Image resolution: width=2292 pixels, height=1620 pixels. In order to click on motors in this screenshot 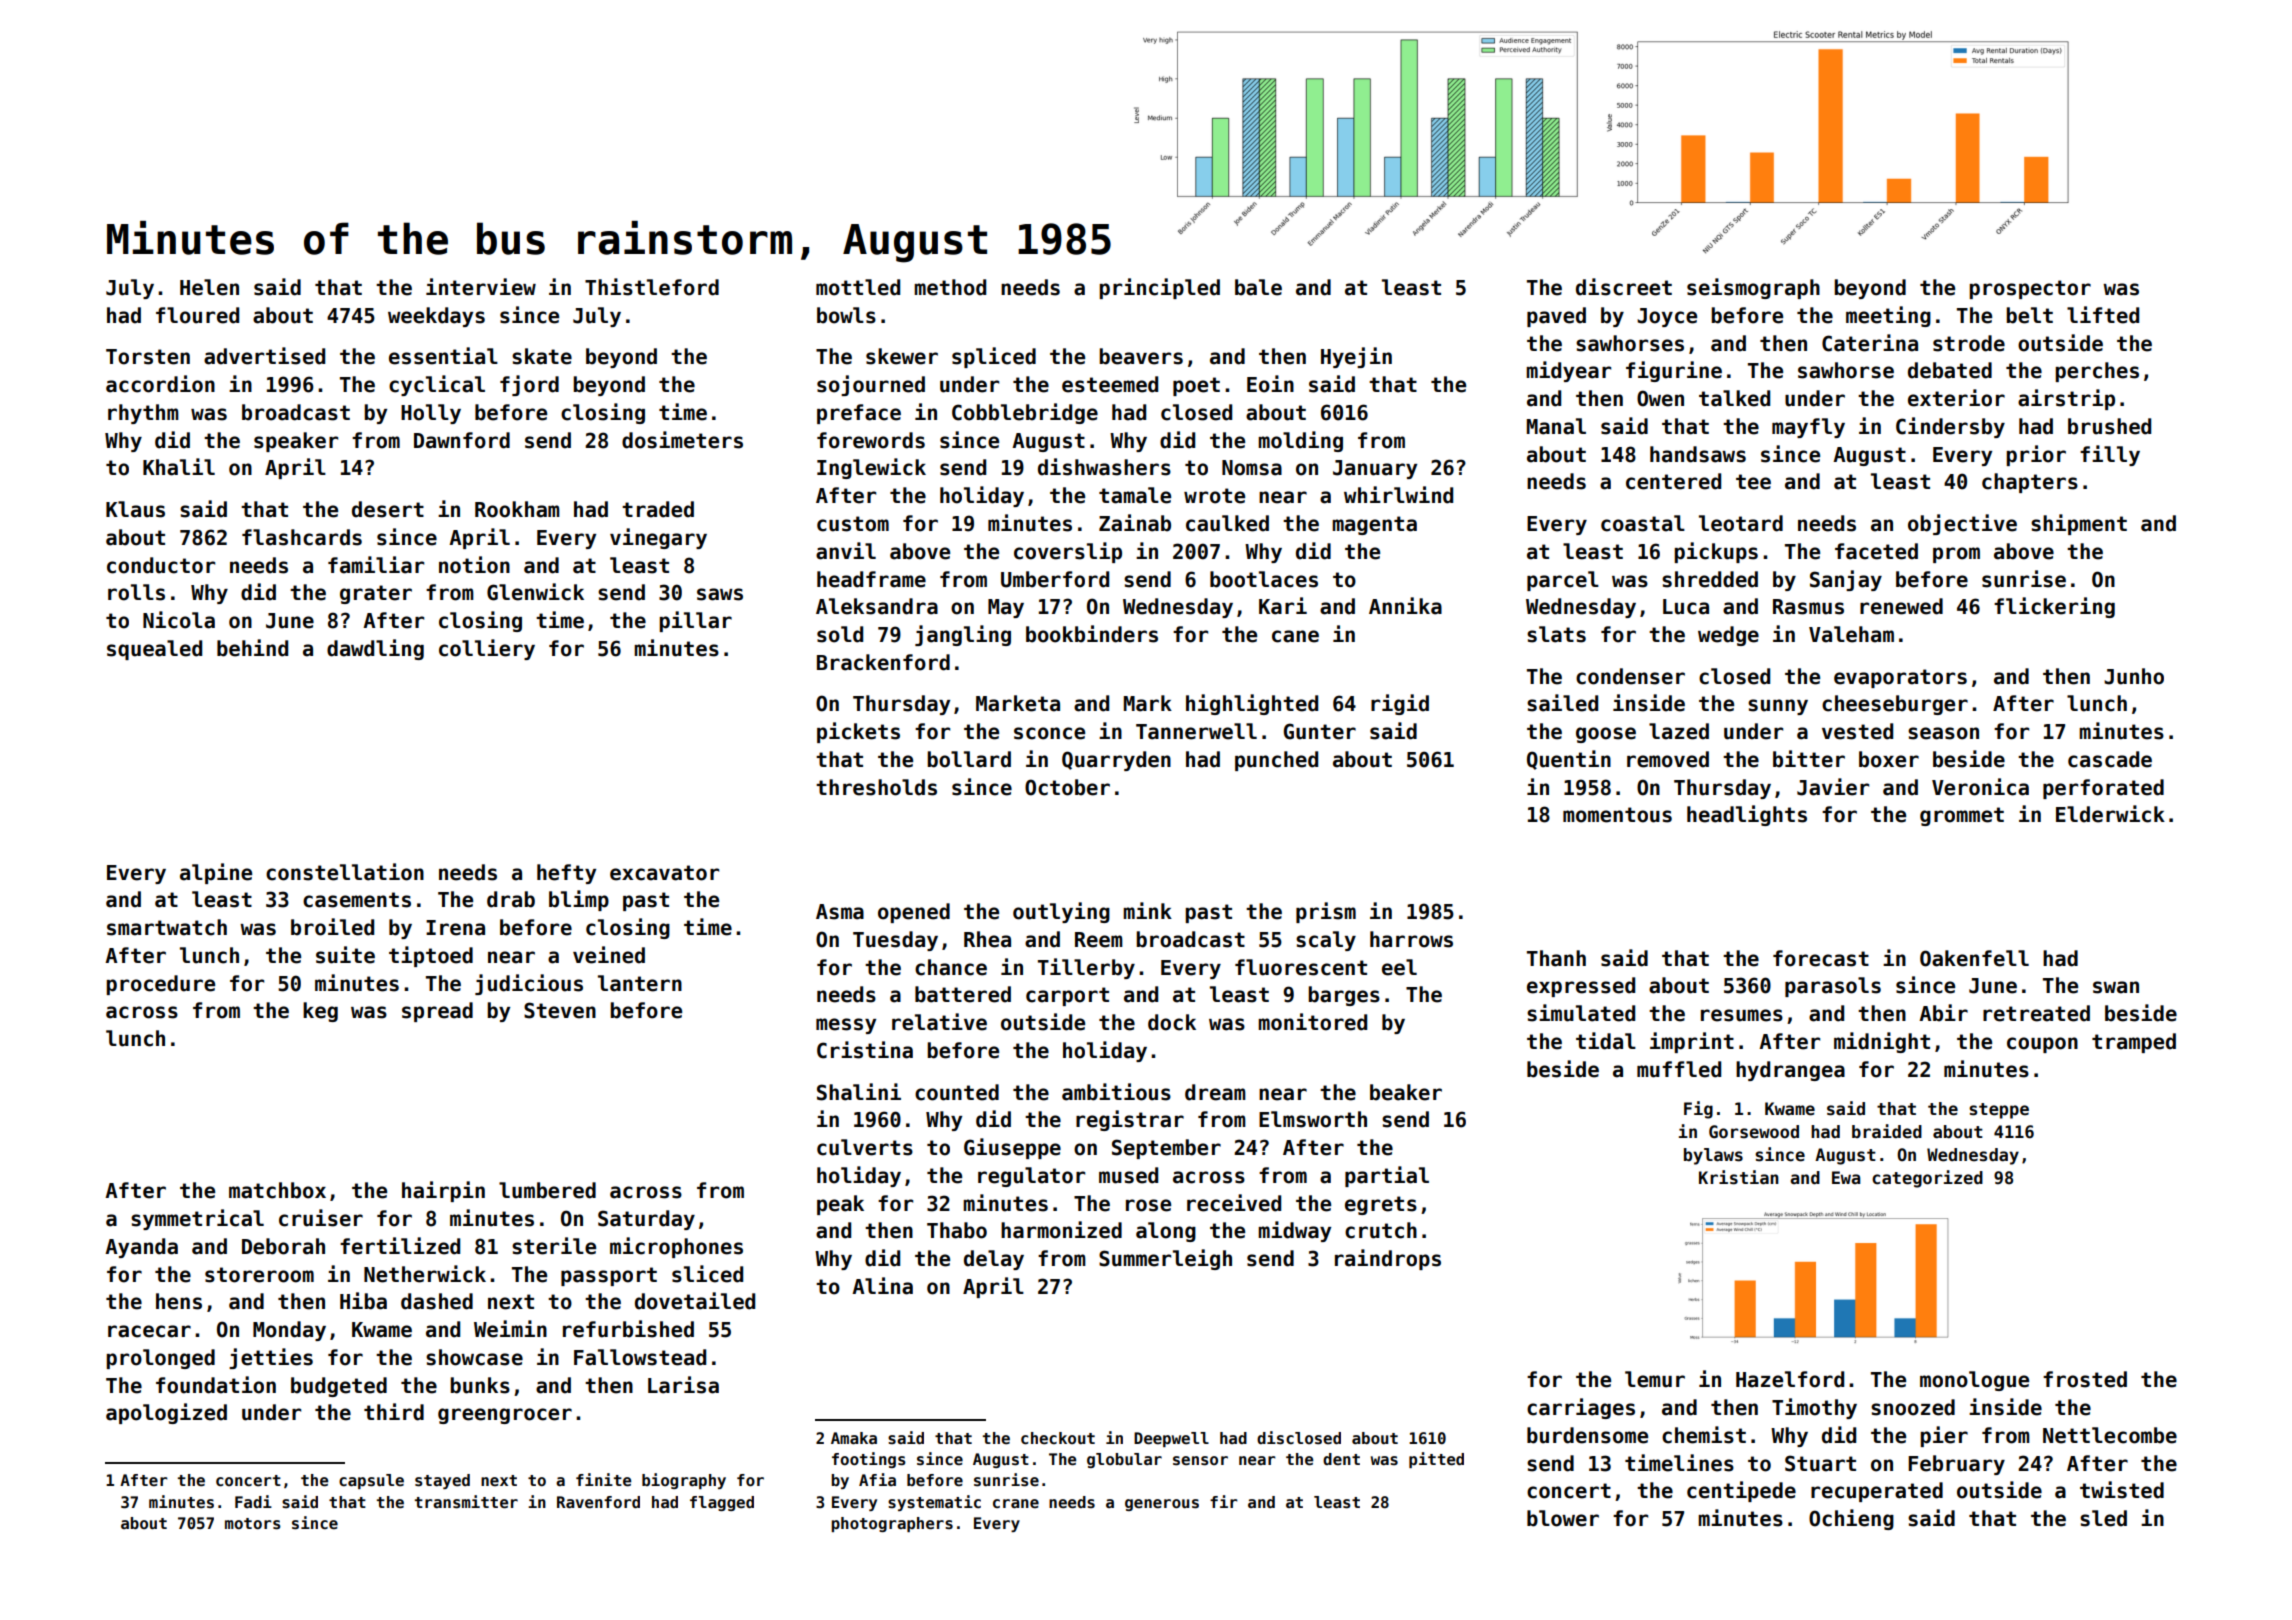, I will do `click(253, 1524)`.
